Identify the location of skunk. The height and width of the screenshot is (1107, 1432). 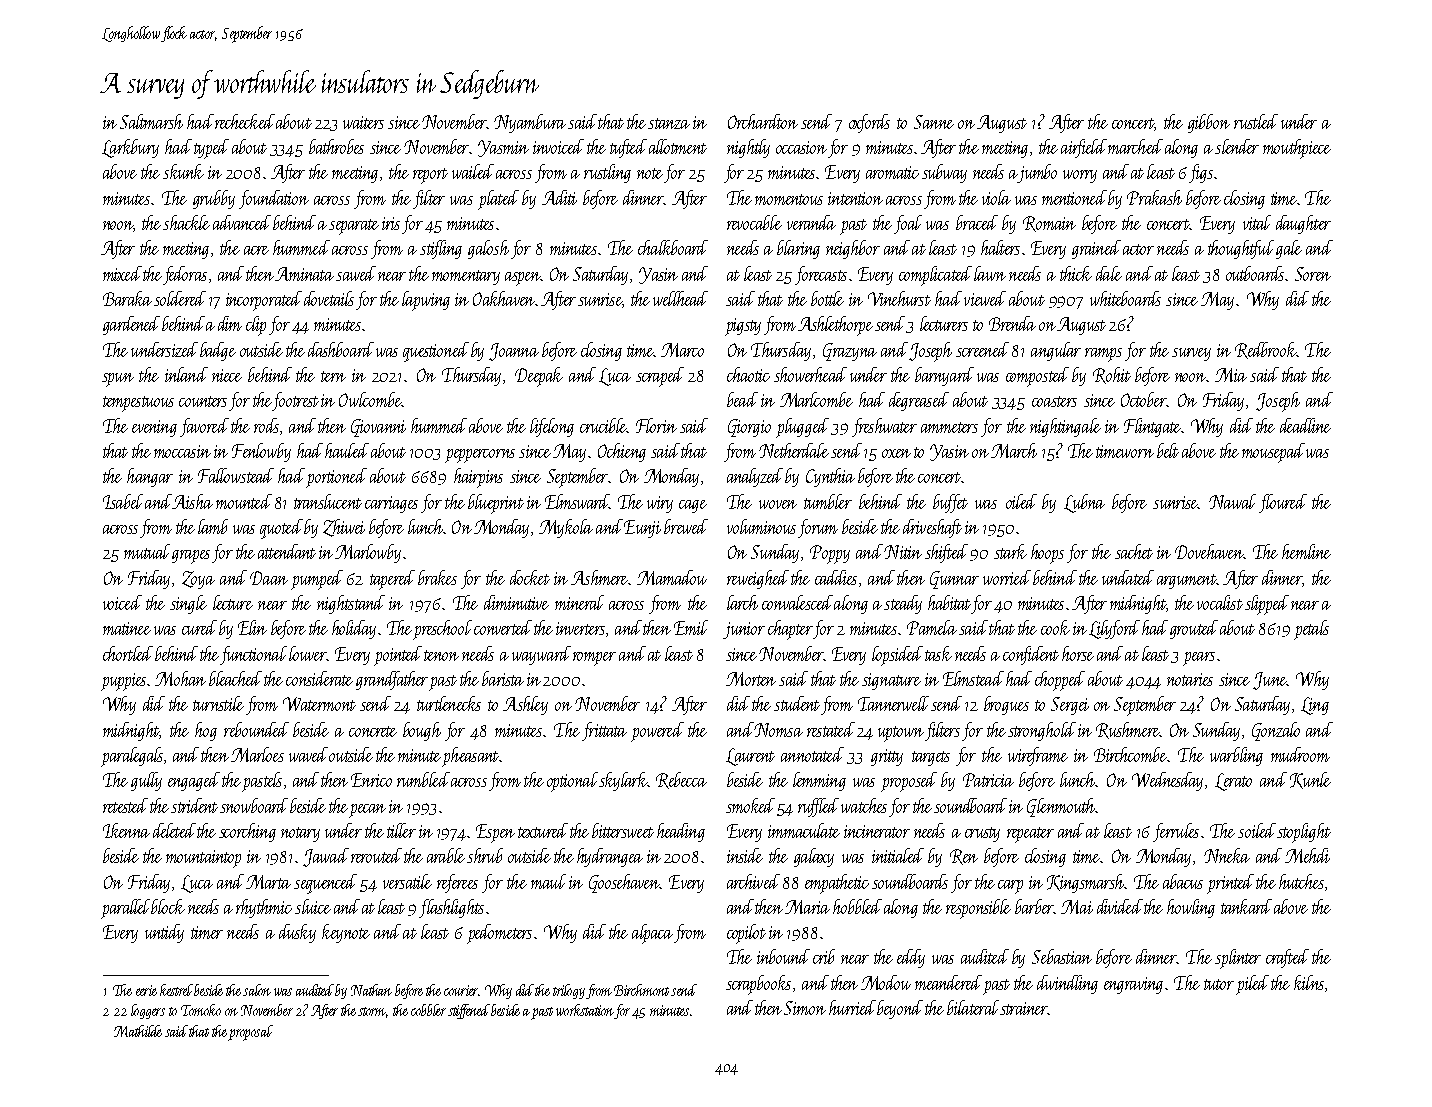
(183, 171).
